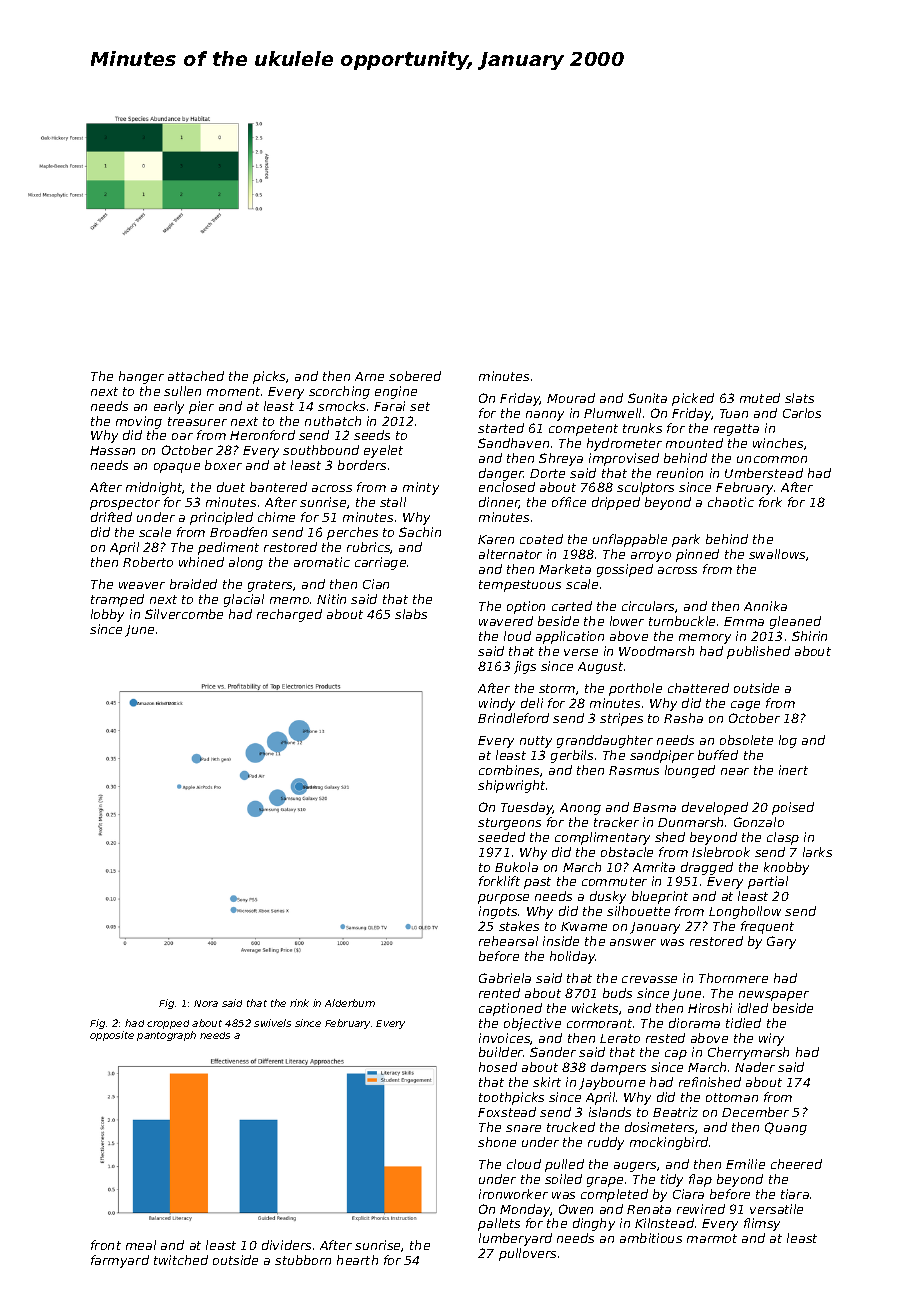 Image resolution: width=924 pixels, height=1308 pixels. Describe the element at coordinates (771, 1039) in the document. I see `wiry` at that location.
